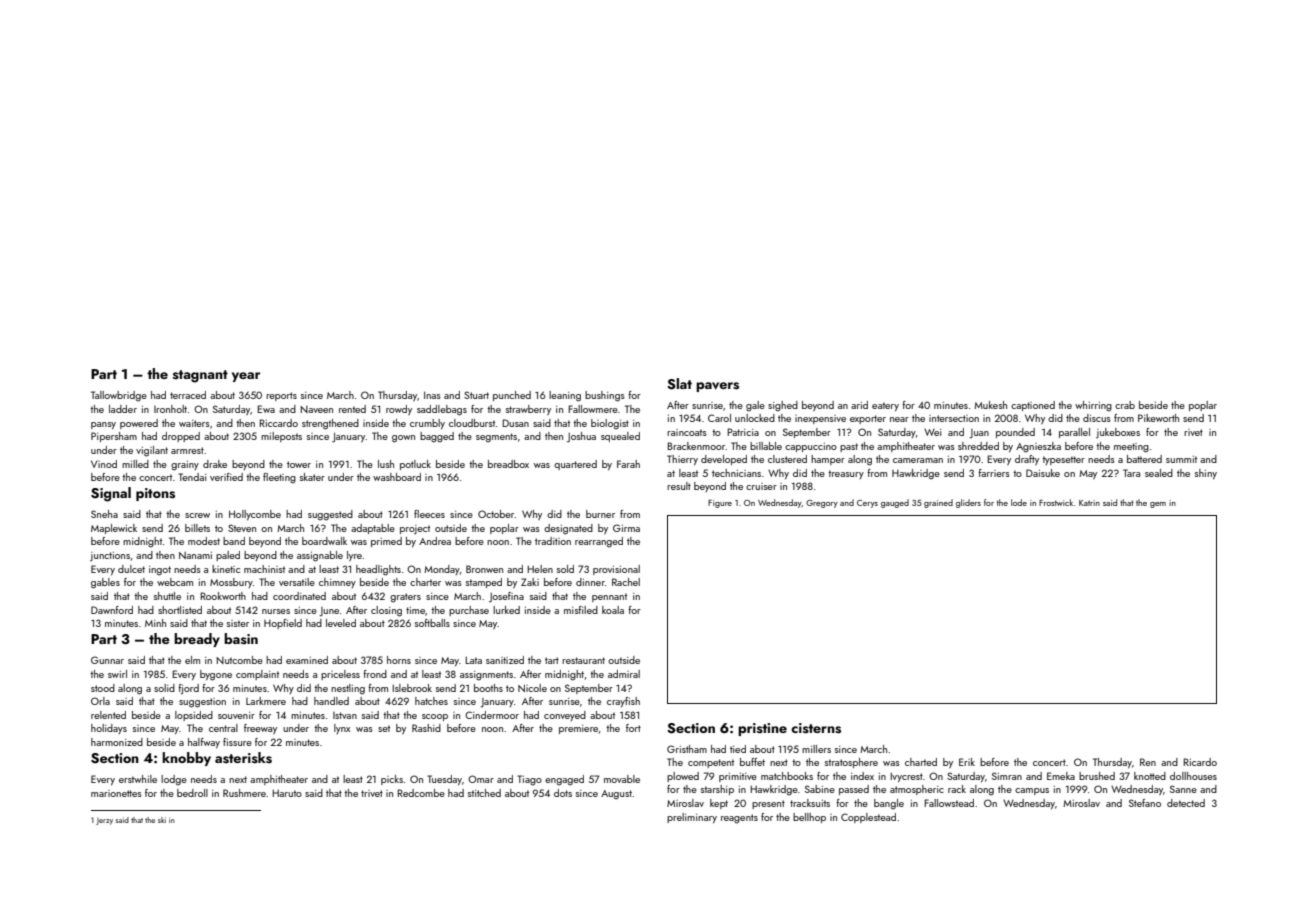  Describe the element at coordinates (820, 789) in the document. I see `Sabine` at that location.
